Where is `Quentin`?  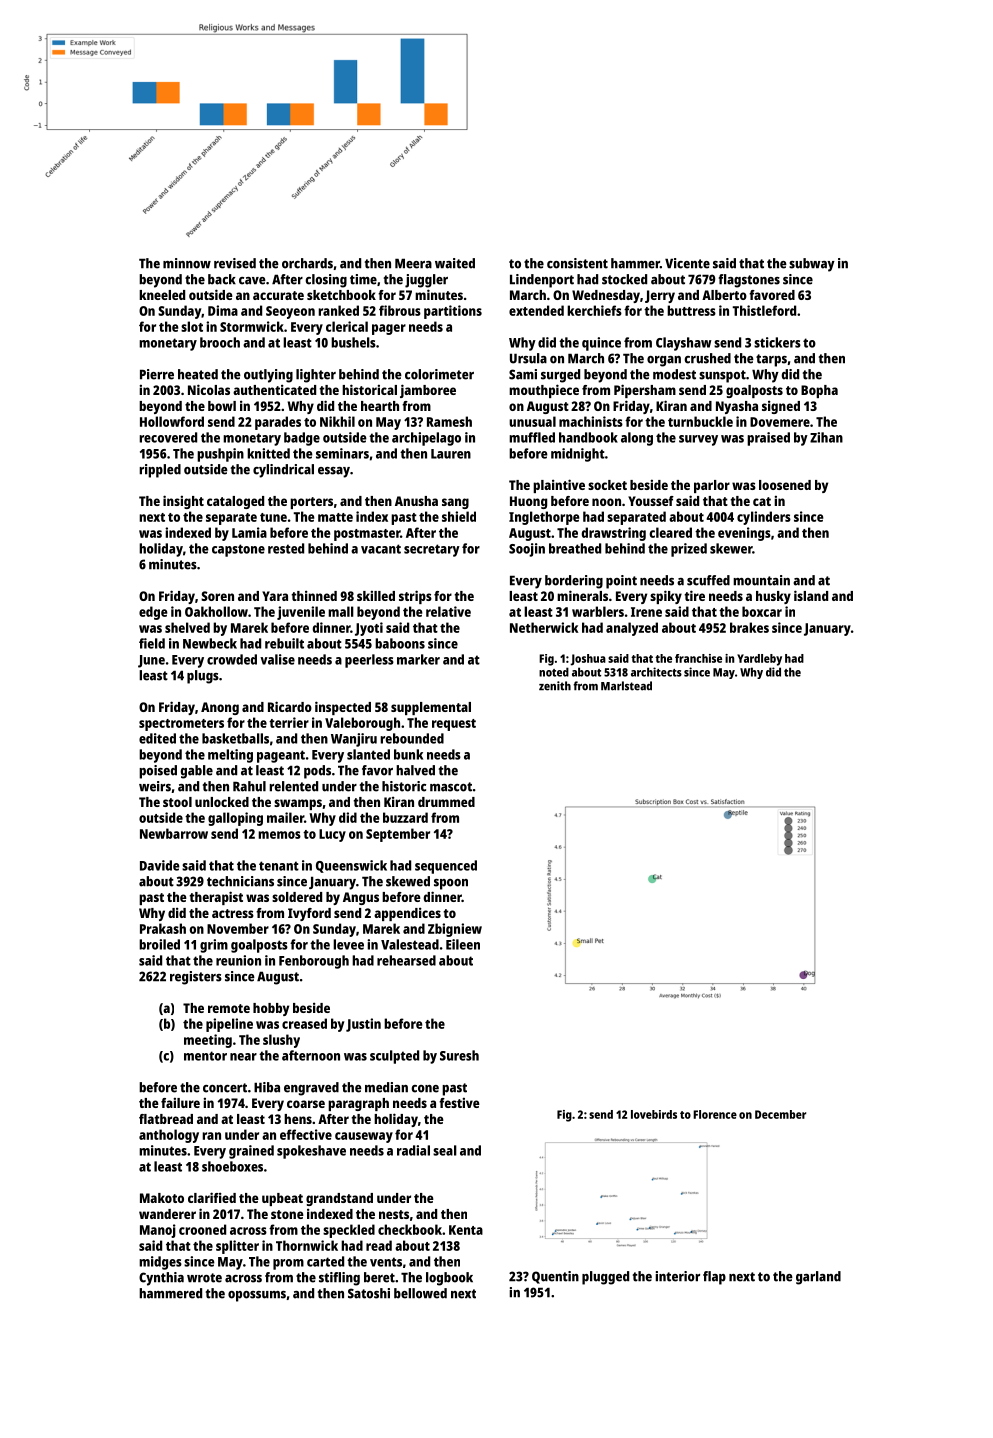 Quentin is located at coordinates (555, 1277).
